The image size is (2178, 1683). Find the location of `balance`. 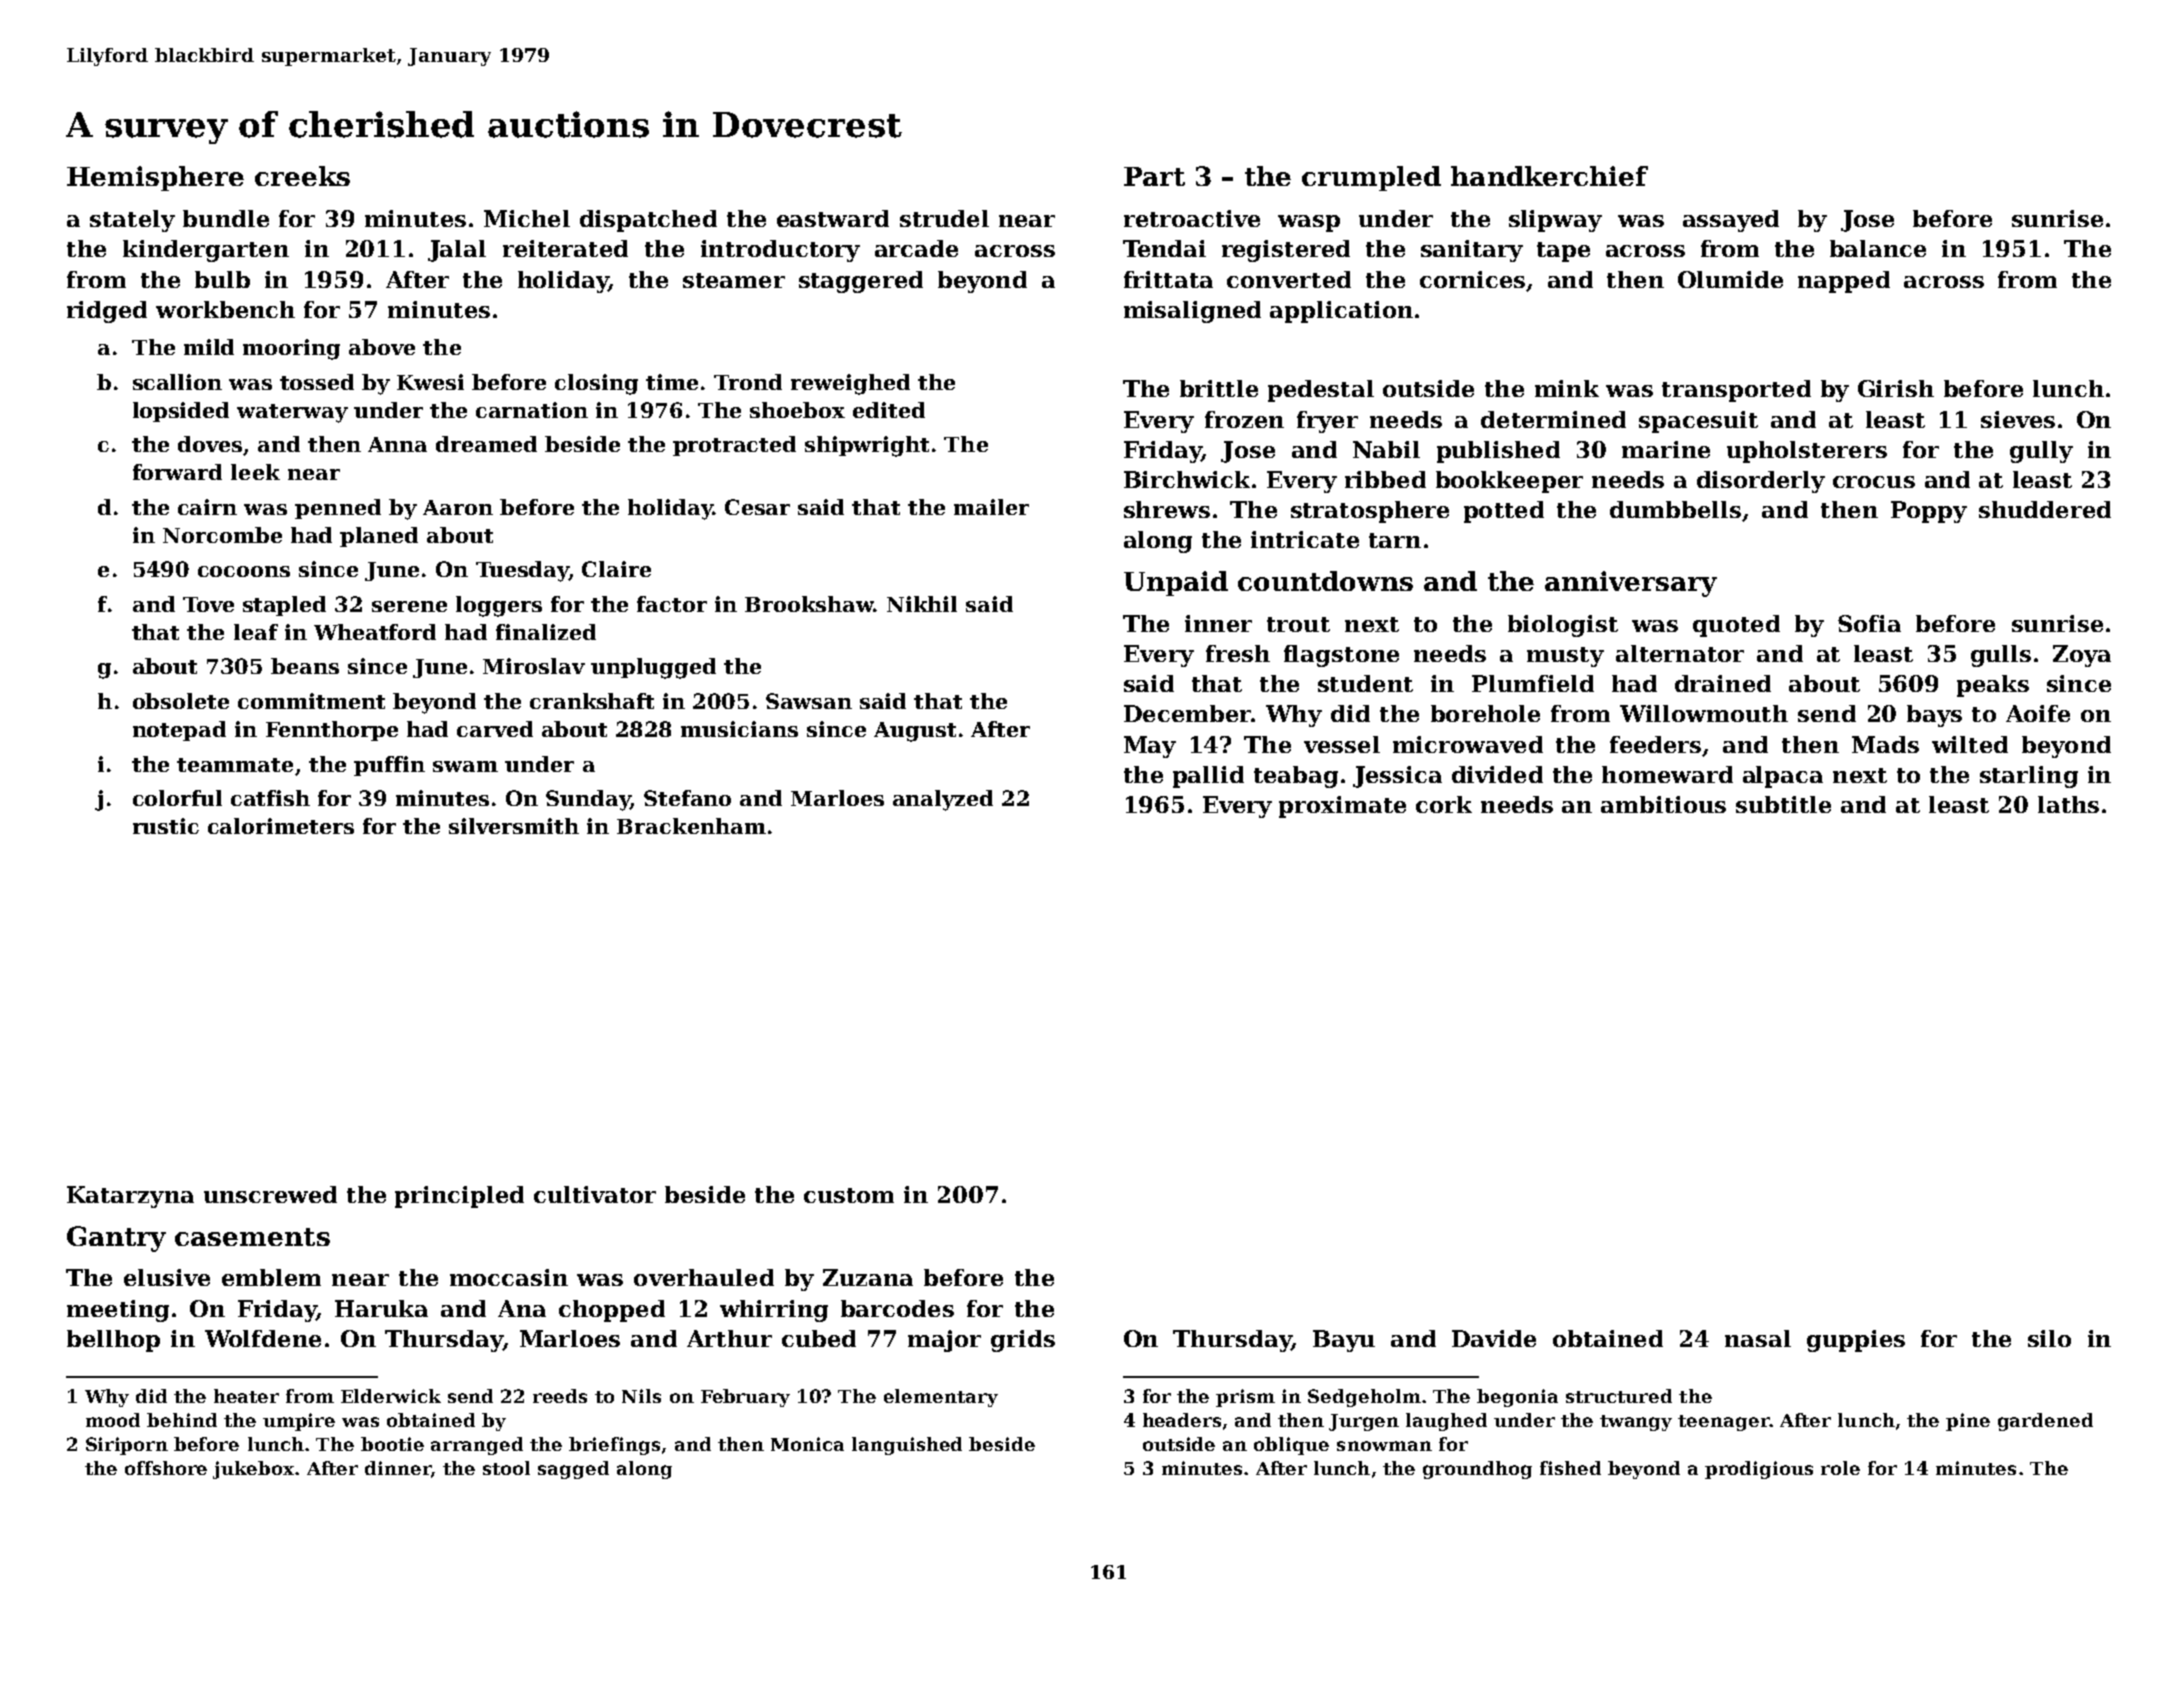

balance is located at coordinates (1878, 248).
